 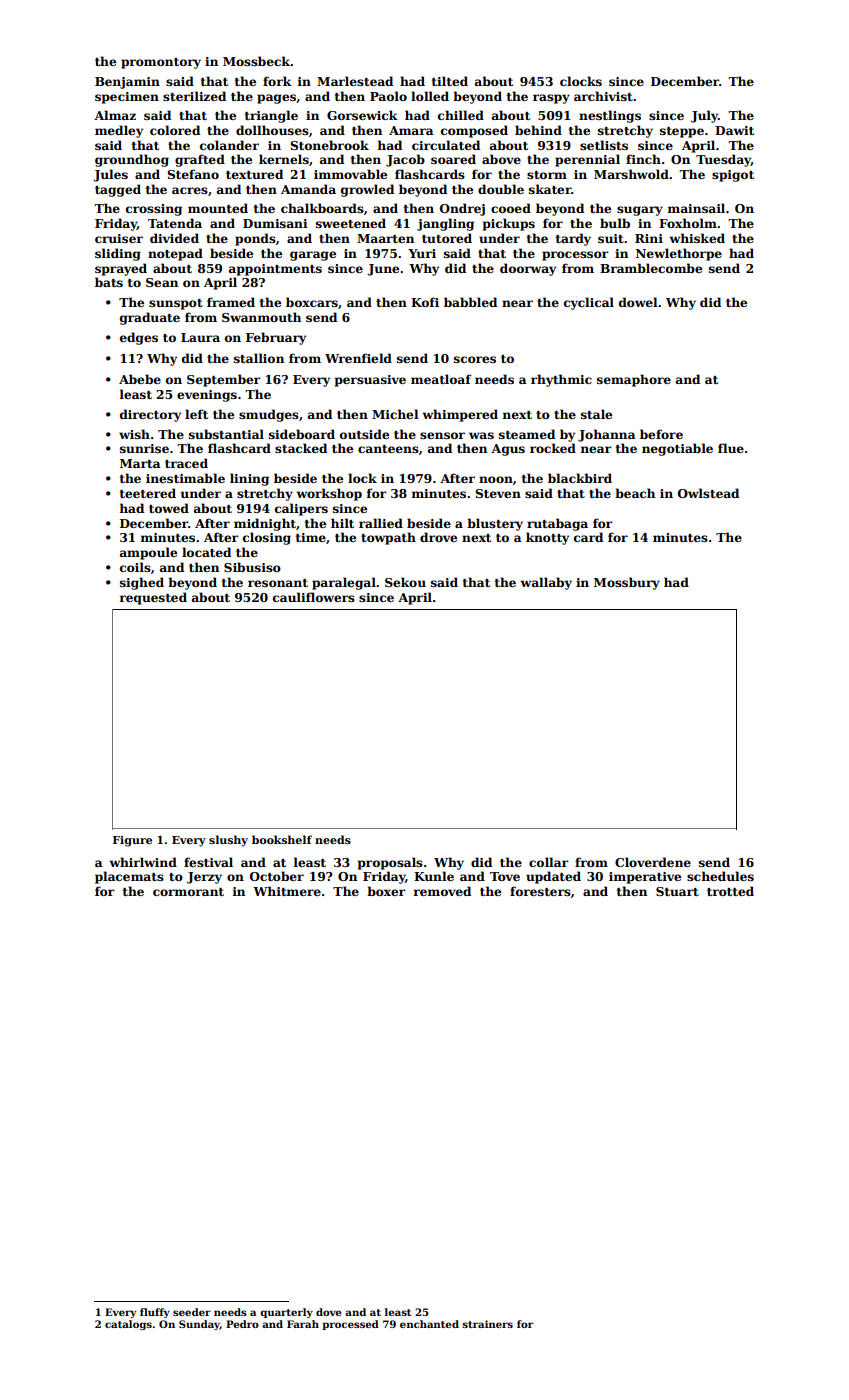 What do you see at coordinates (143, 862) in the image?
I see `whirlwind` at bounding box center [143, 862].
